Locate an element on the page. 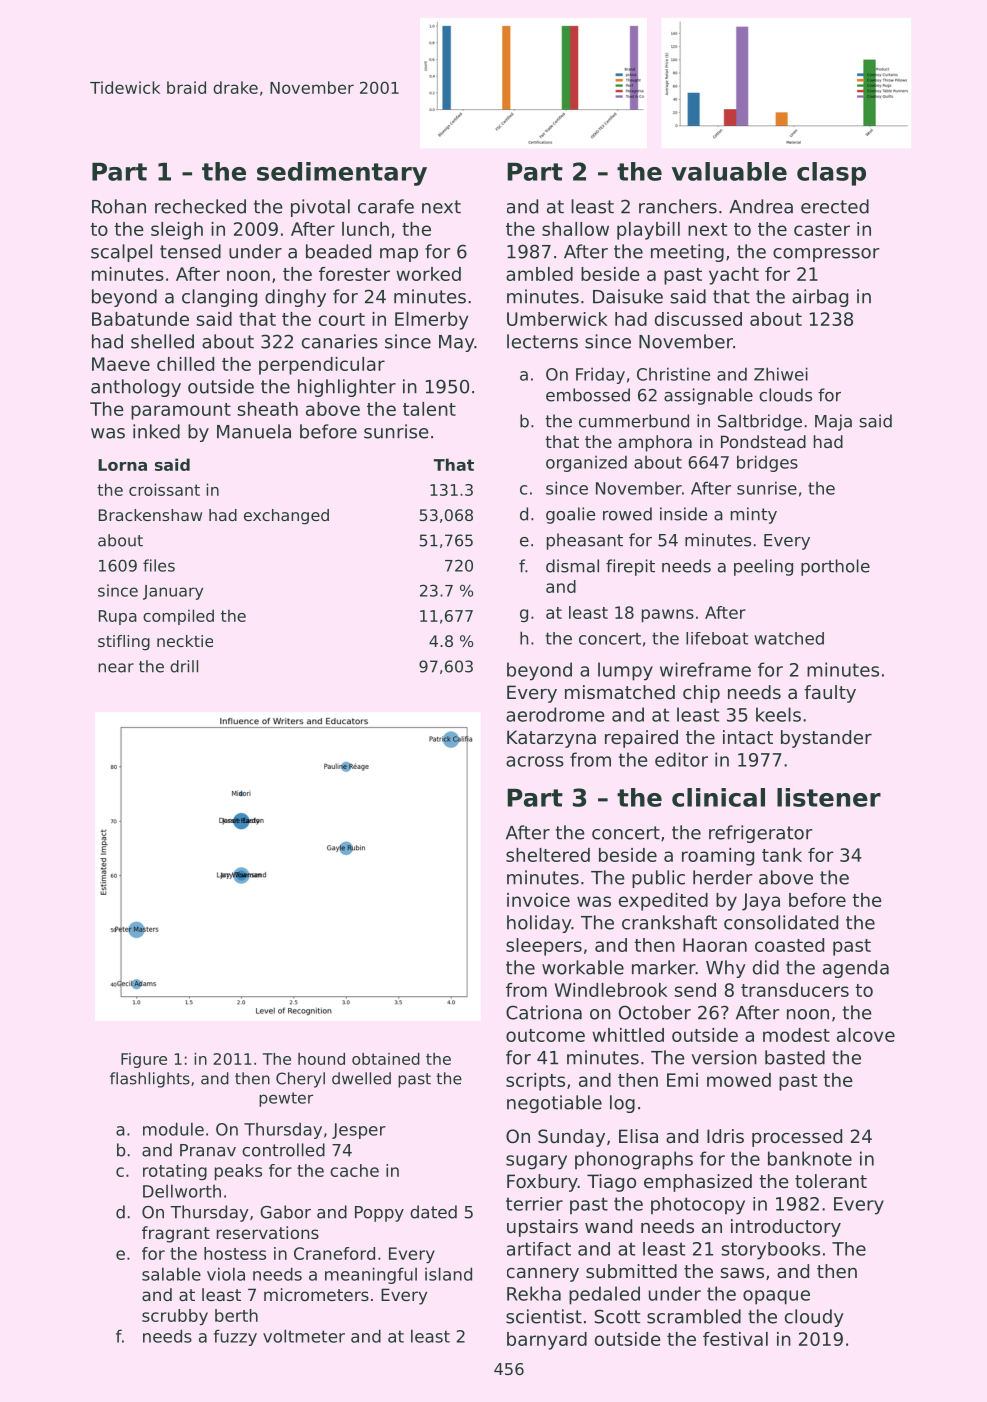  agenda is located at coordinates (856, 969).
